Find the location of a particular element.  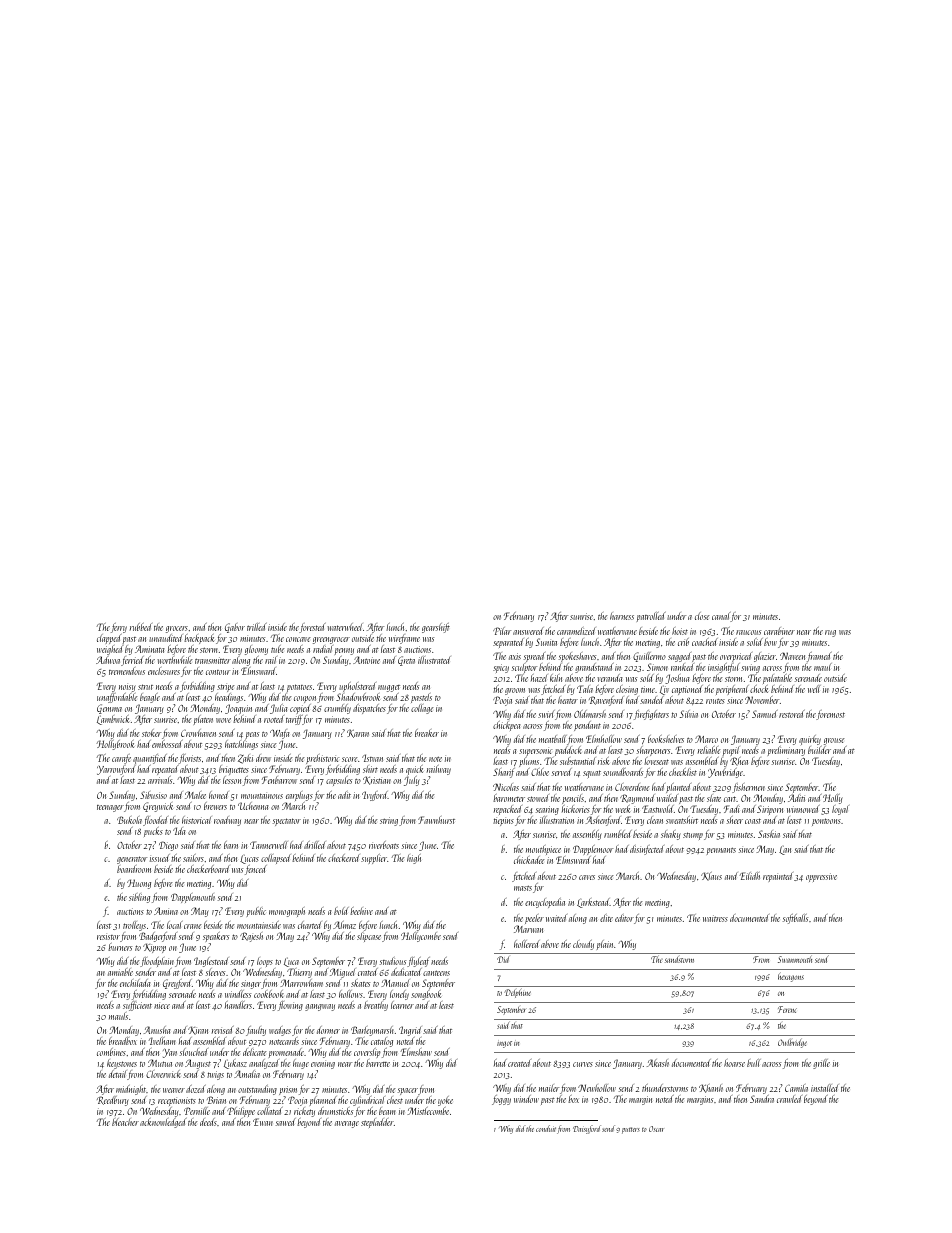

string is located at coordinates (389, 821).
